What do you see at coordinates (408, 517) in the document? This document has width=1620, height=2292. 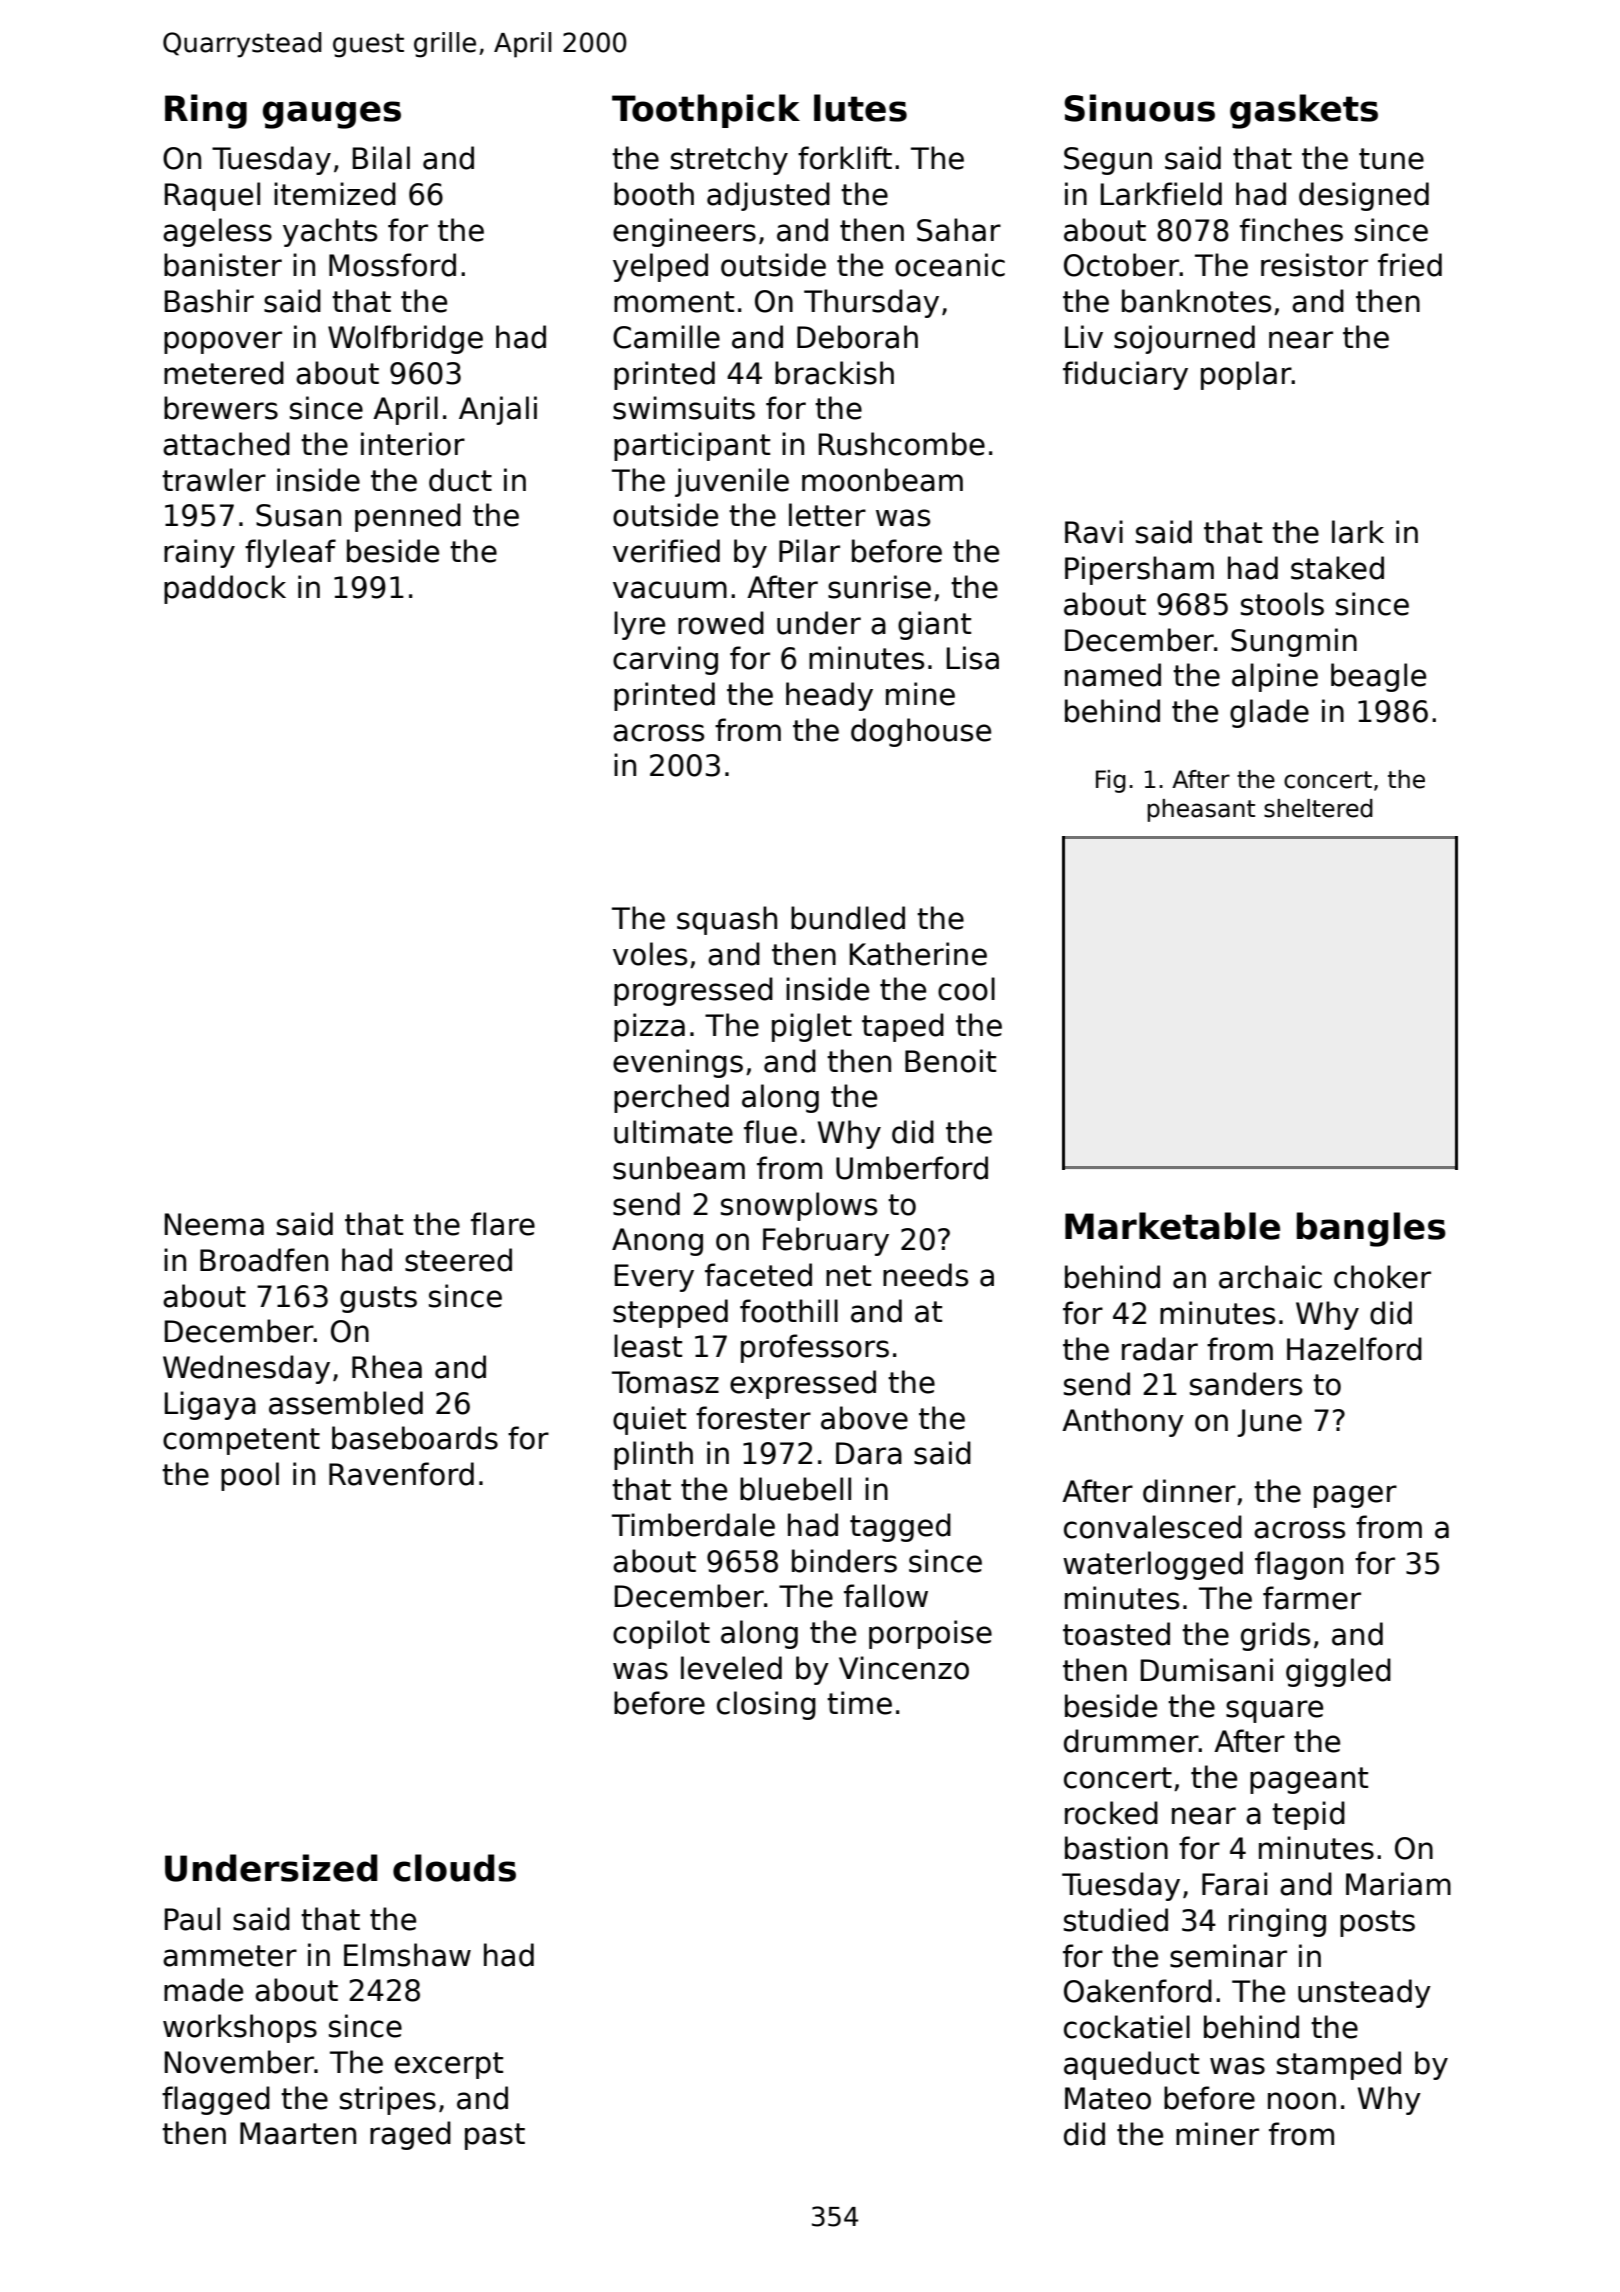 I see `penned` at bounding box center [408, 517].
